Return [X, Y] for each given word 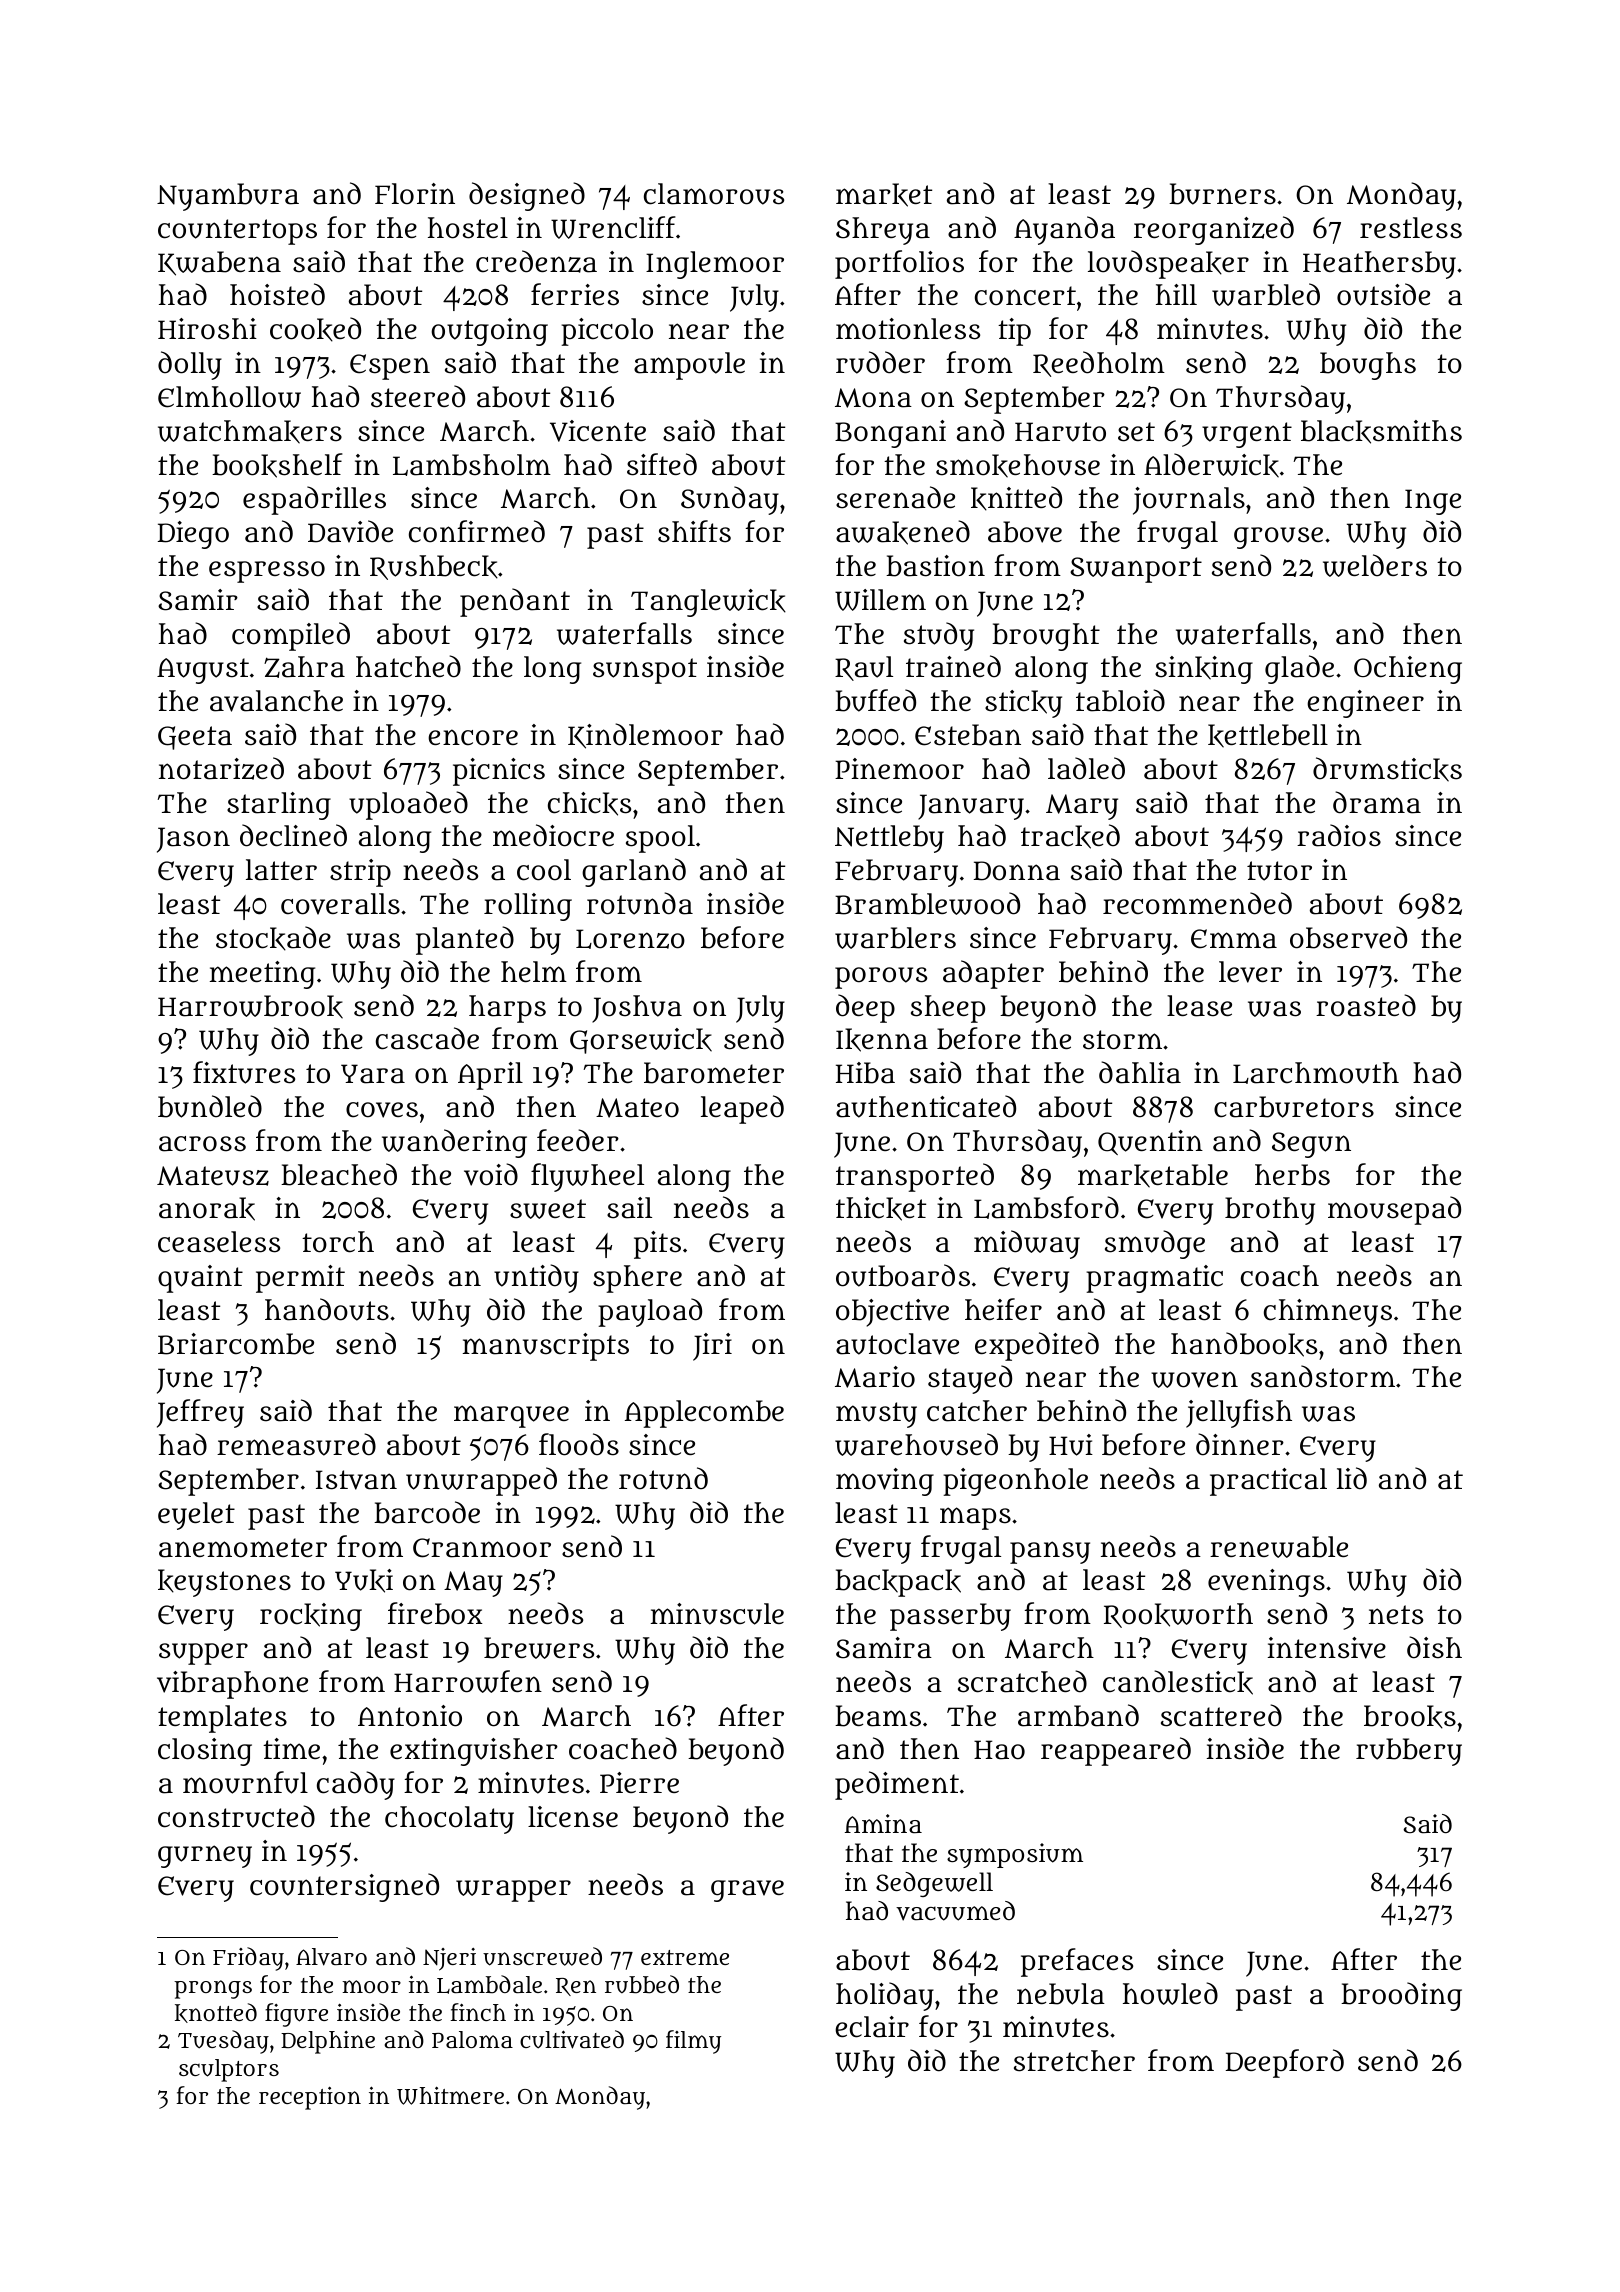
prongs [213, 1989]
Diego [193, 535]
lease [1199, 1006]
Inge [1433, 502]
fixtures [244, 1072]
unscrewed [542, 1956]
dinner [1240, 1444]
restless [1411, 228]
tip [1014, 332]
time [291, 1748]
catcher [977, 1411]
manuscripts [546, 1347]
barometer [714, 1073]
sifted [662, 464]
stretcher [1074, 2061]
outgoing [489, 332]
